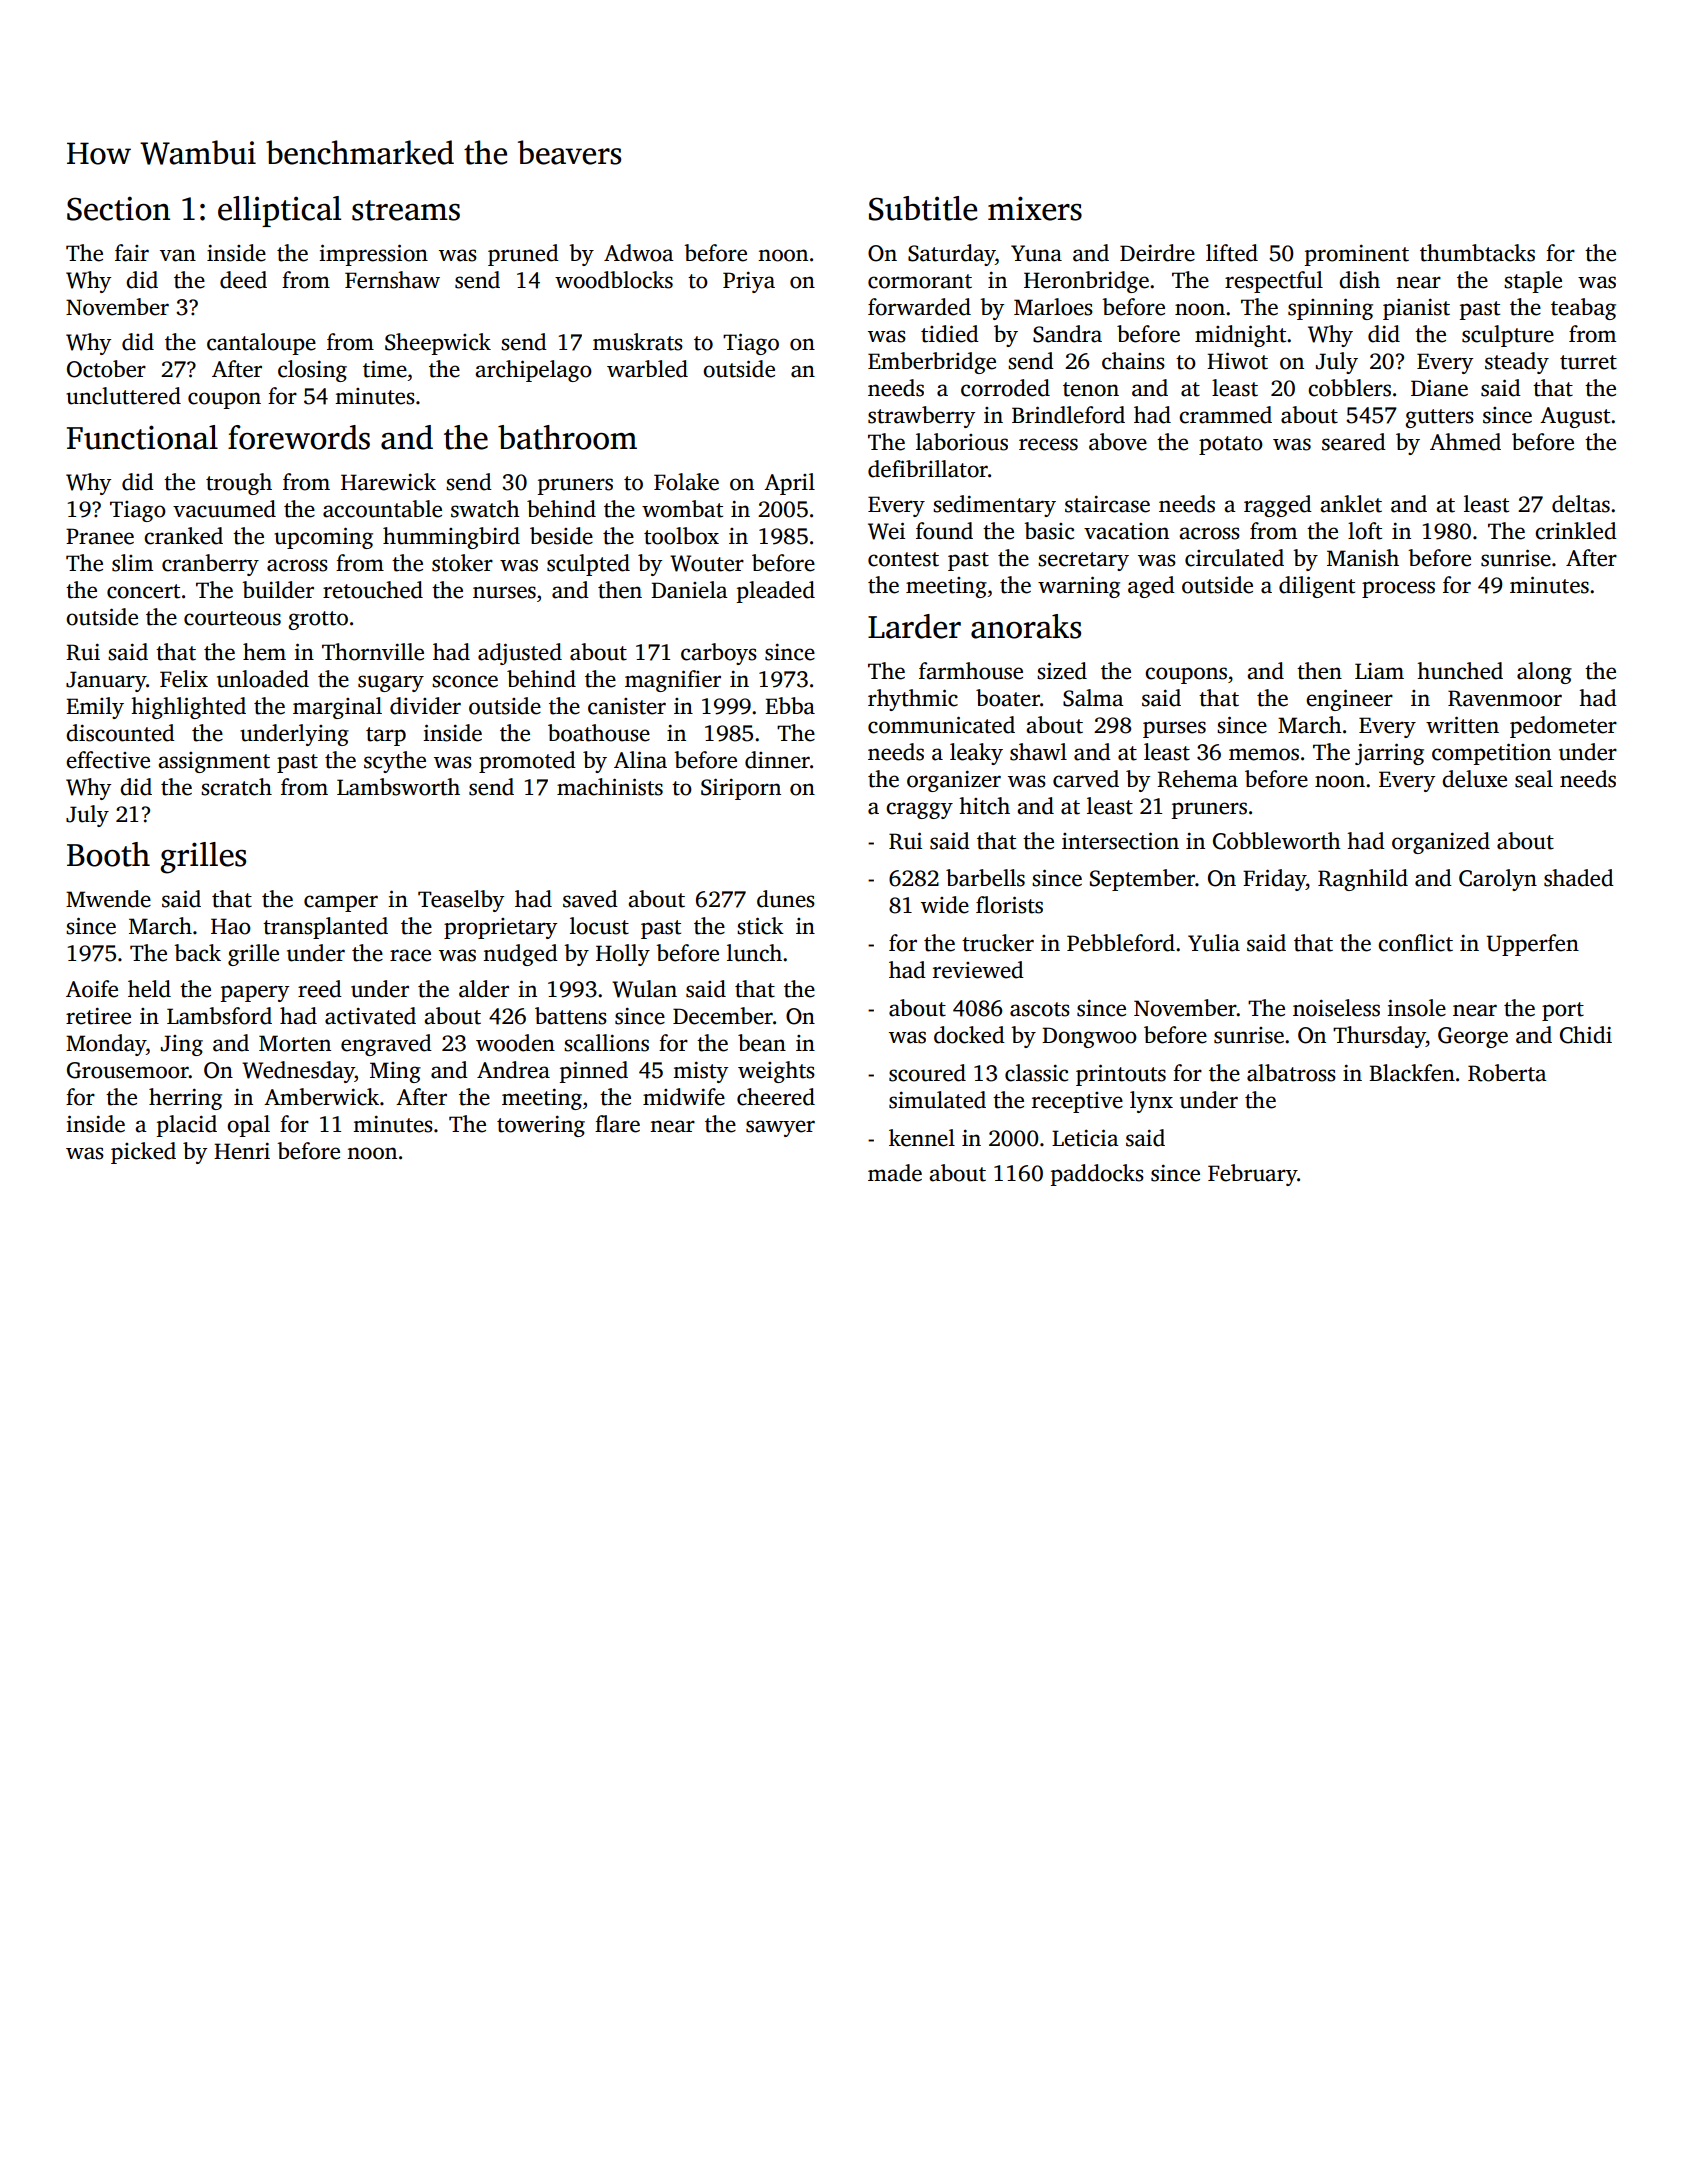 Image resolution: width=1683 pixels, height=2178 pixels. I want to click on effective, so click(108, 760).
